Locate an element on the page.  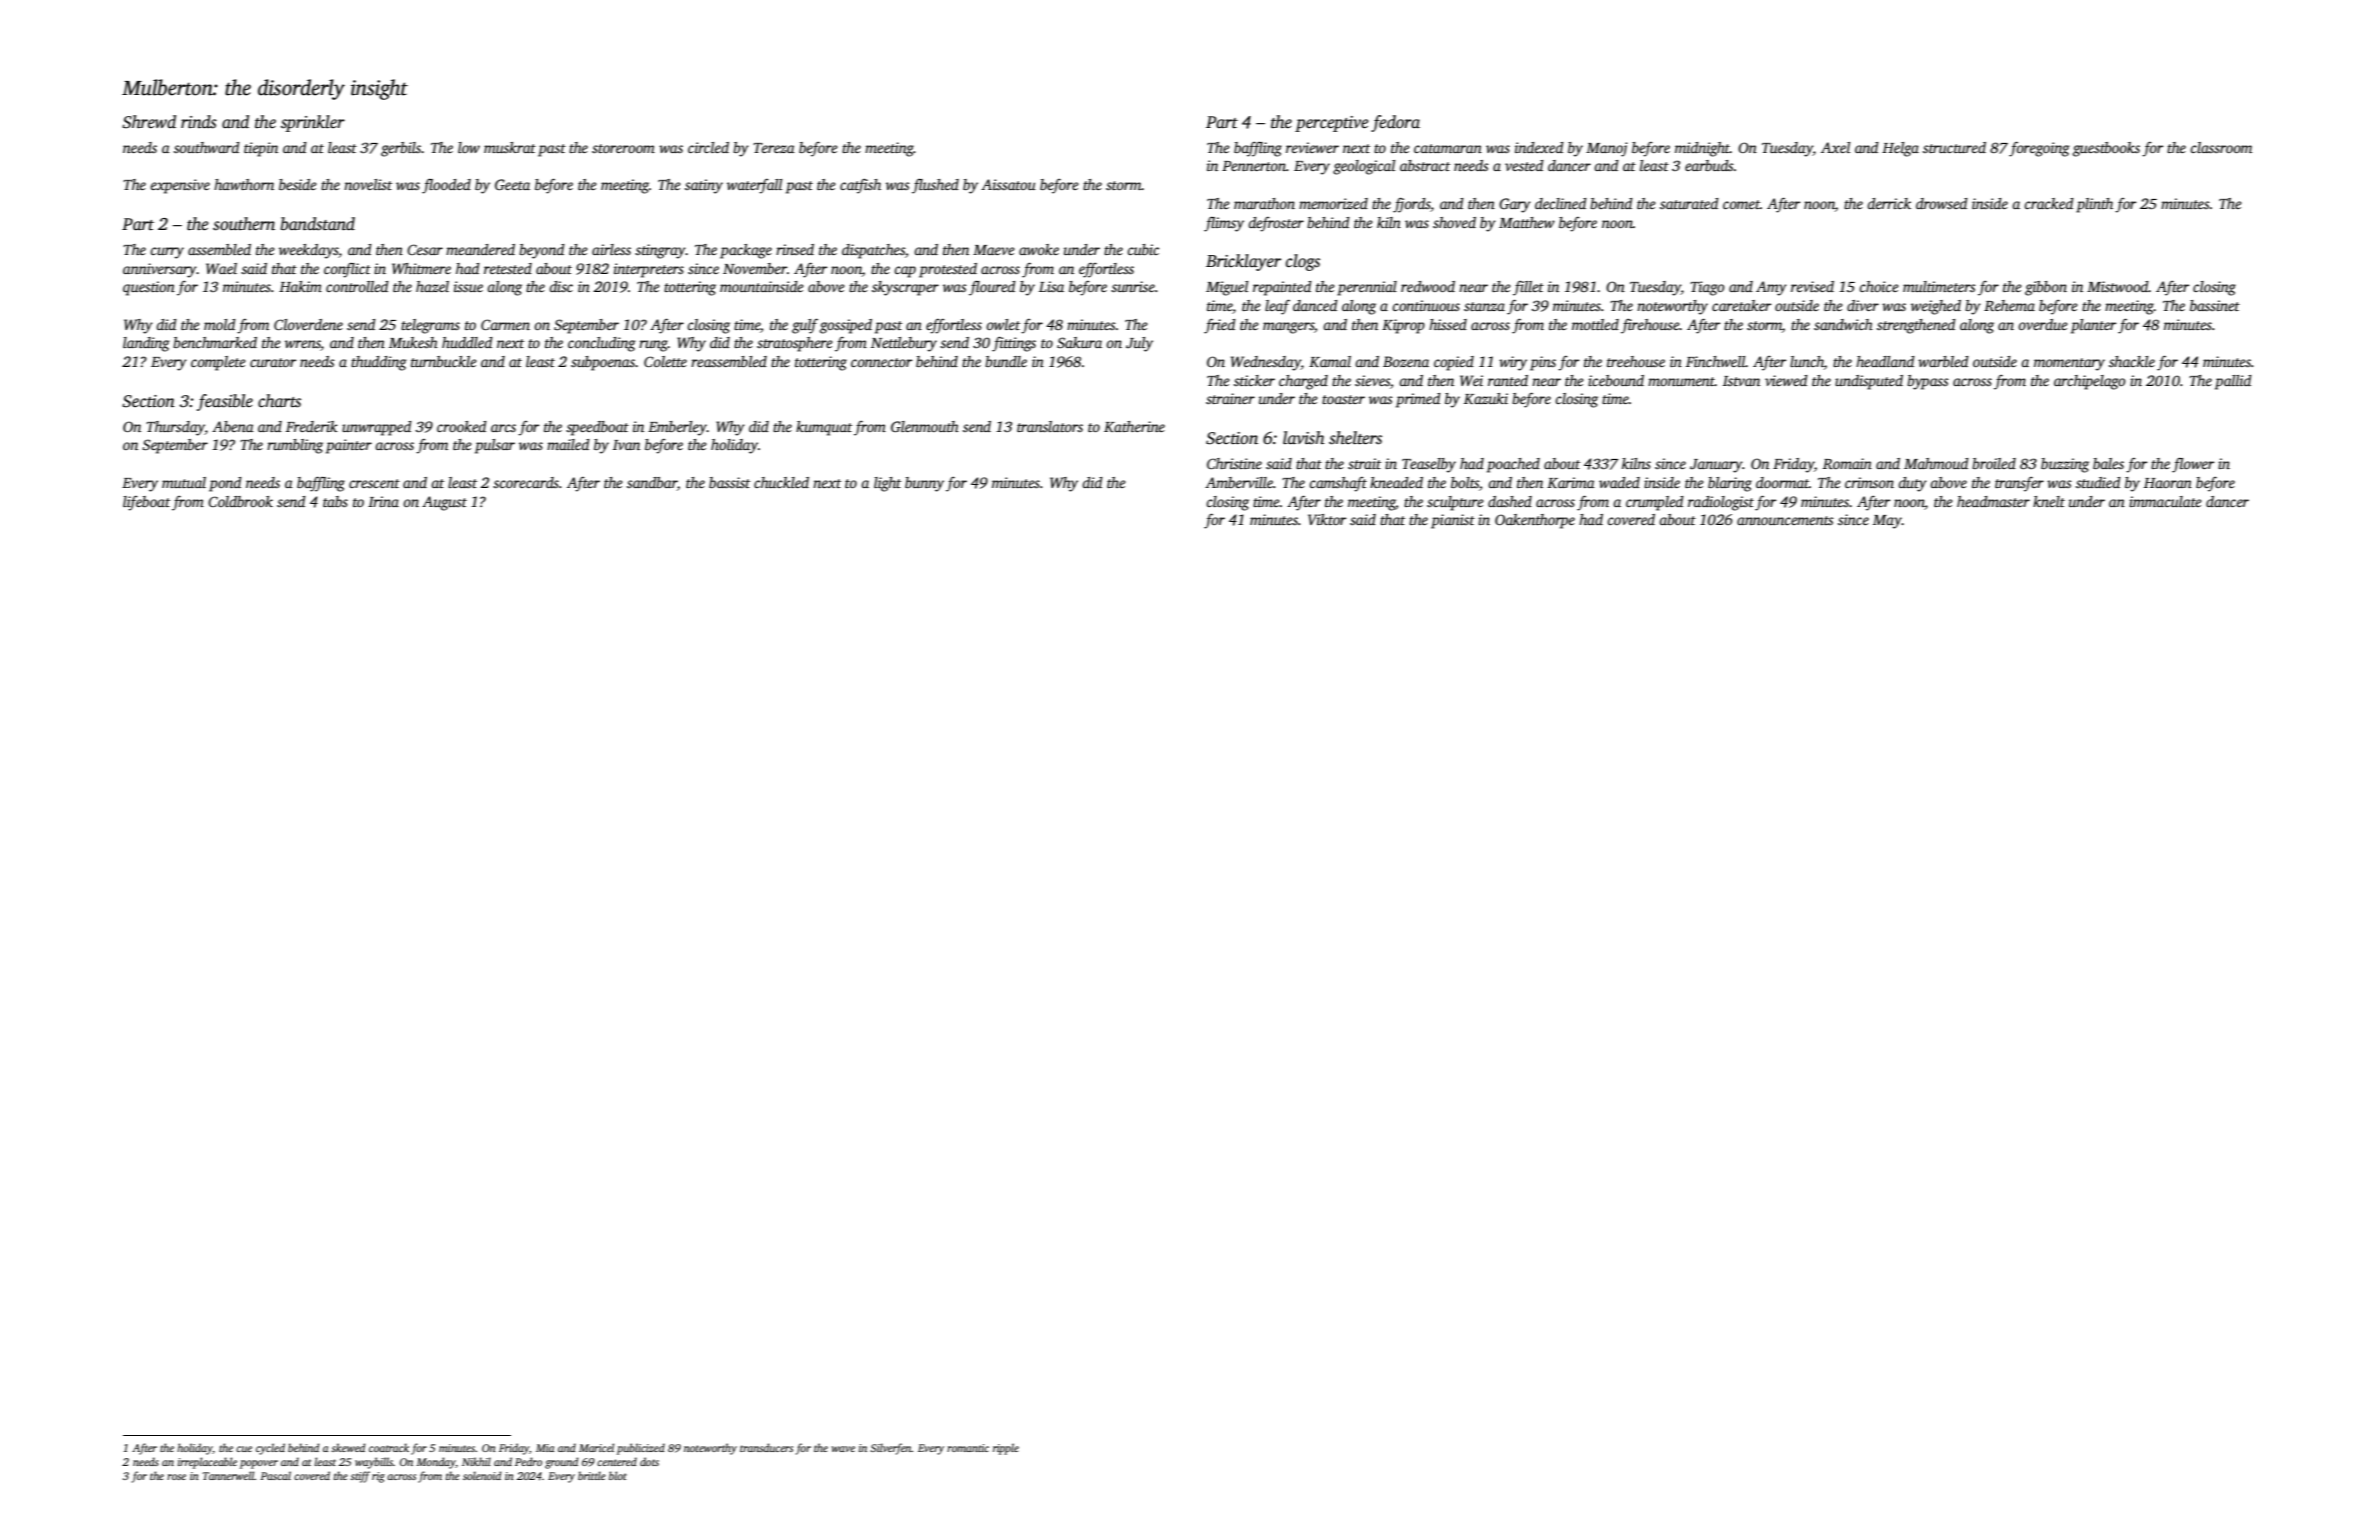
ripple is located at coordinates (1006, 1449).
